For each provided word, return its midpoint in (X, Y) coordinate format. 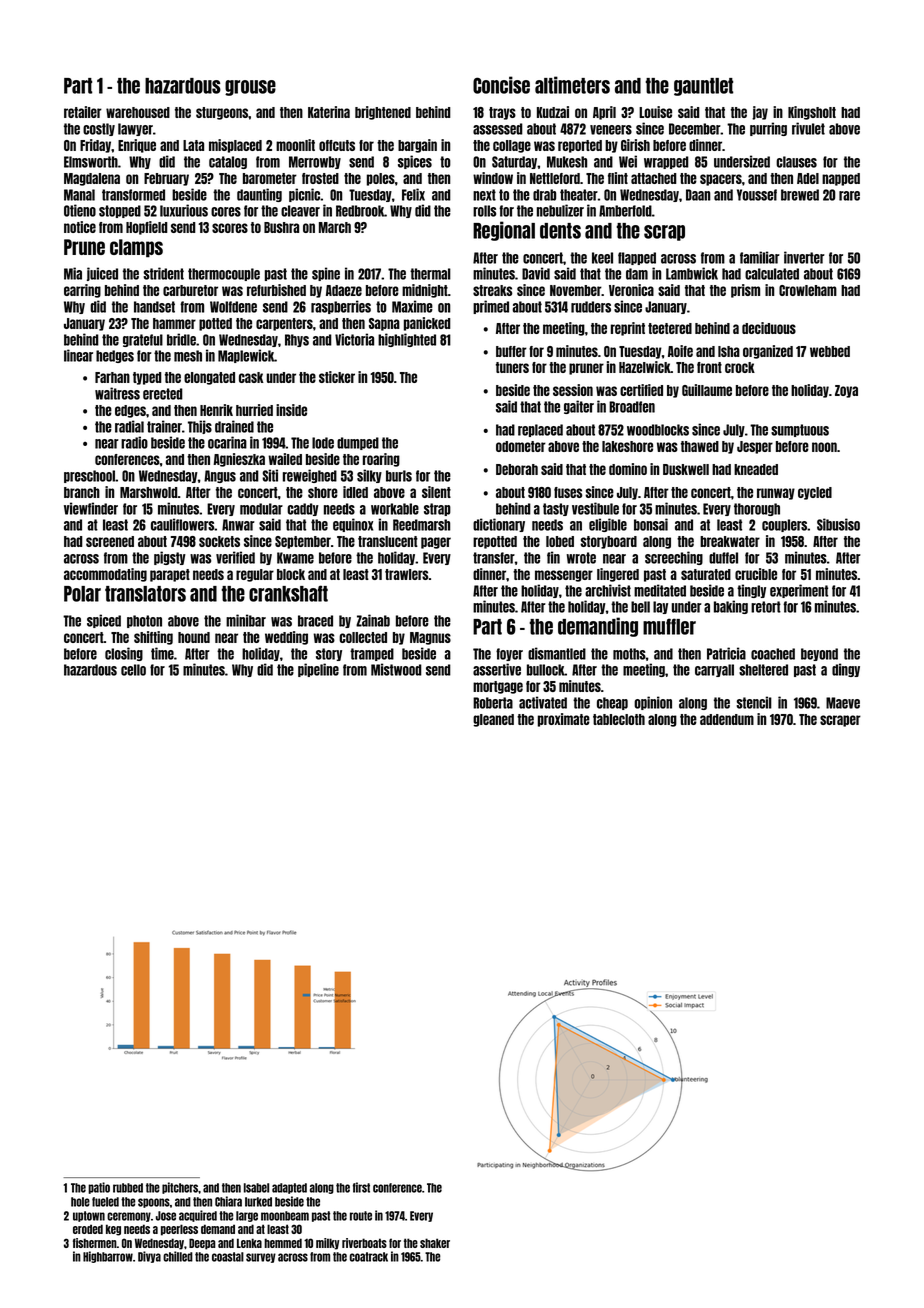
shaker (435, 1243)
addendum (727, 719)
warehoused (138, 112)
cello (133, 670)
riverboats (364, 1243)
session (573, 390)
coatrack (369, 1257)
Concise (501, 85)
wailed (285, 459)
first (361, 1187)
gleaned (493, 720)
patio (99, 1188)
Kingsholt (812, 113)
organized (768, 352)
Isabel (256, 1188)
